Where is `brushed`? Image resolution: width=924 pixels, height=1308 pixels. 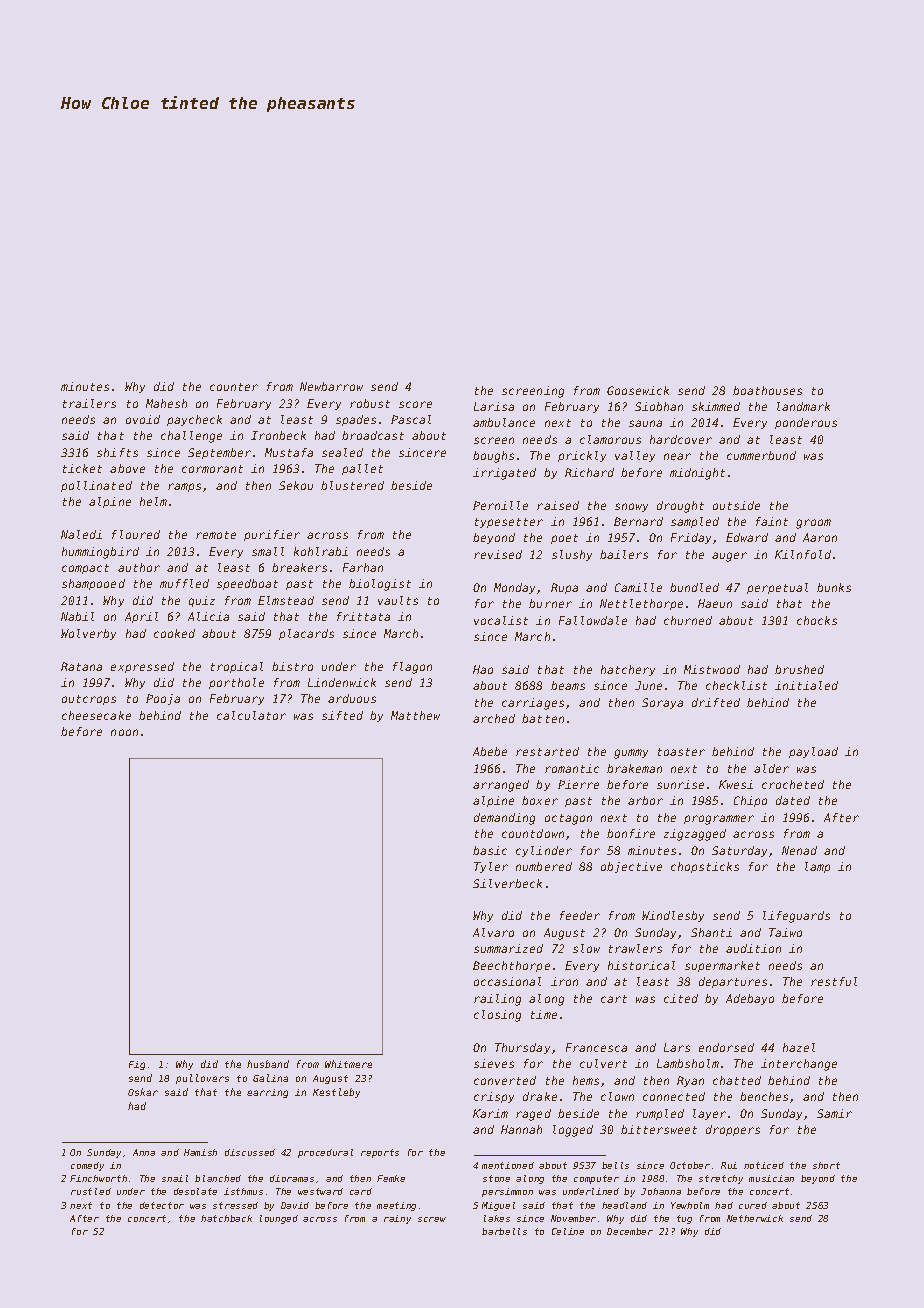
brushed is located at coordinates (799, 669).
